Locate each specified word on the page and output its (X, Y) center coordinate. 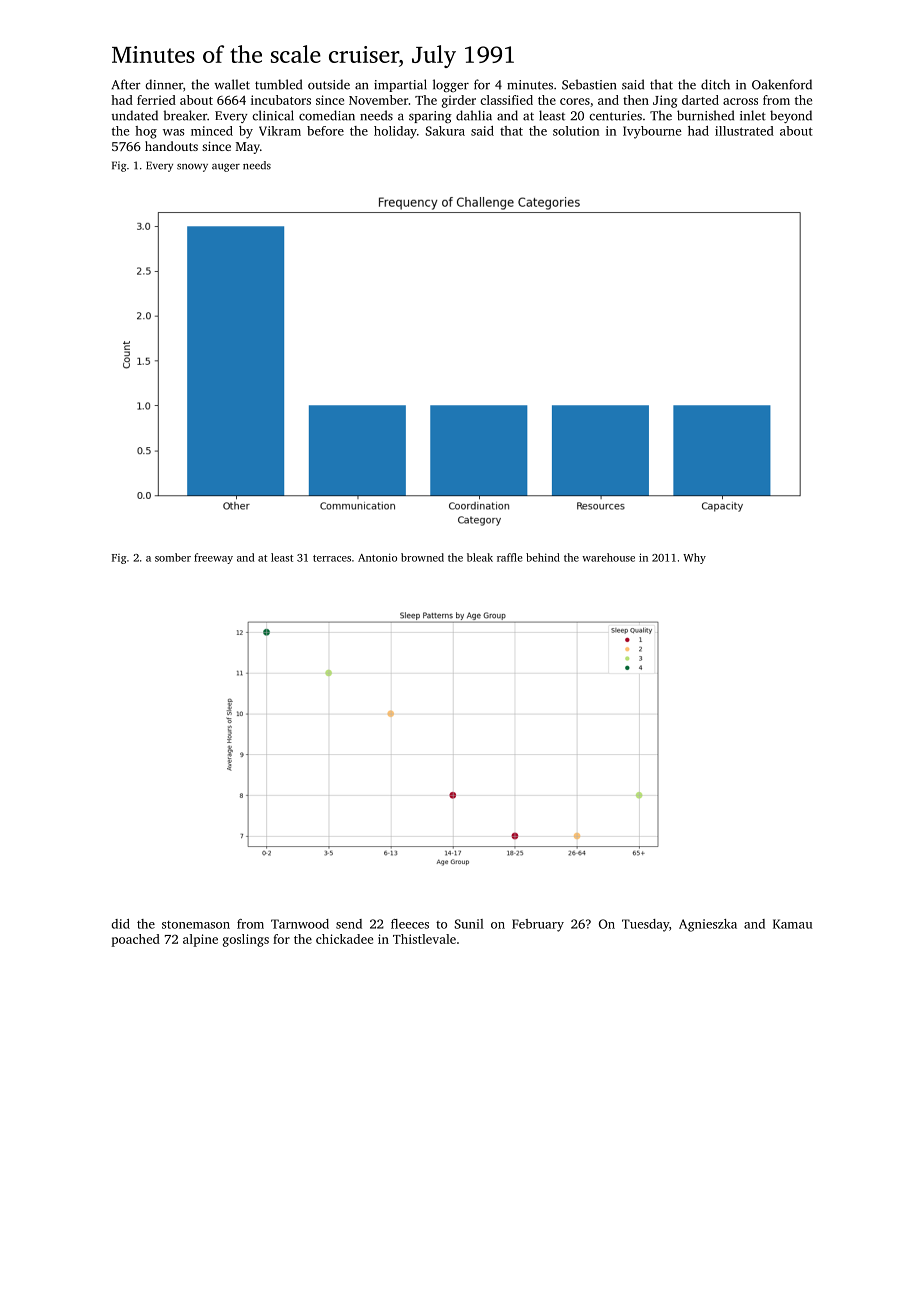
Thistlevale (424, 939)
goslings (246, 940)
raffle (509, 557)
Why (694, 558)
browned (422, 557)
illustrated (744, 131)
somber (173, 557)
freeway (213, 558)
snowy (192, 167)
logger (451, 85)
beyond (791, 116)
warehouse (608, 557)
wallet (232, 84)
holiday (395, 132)
